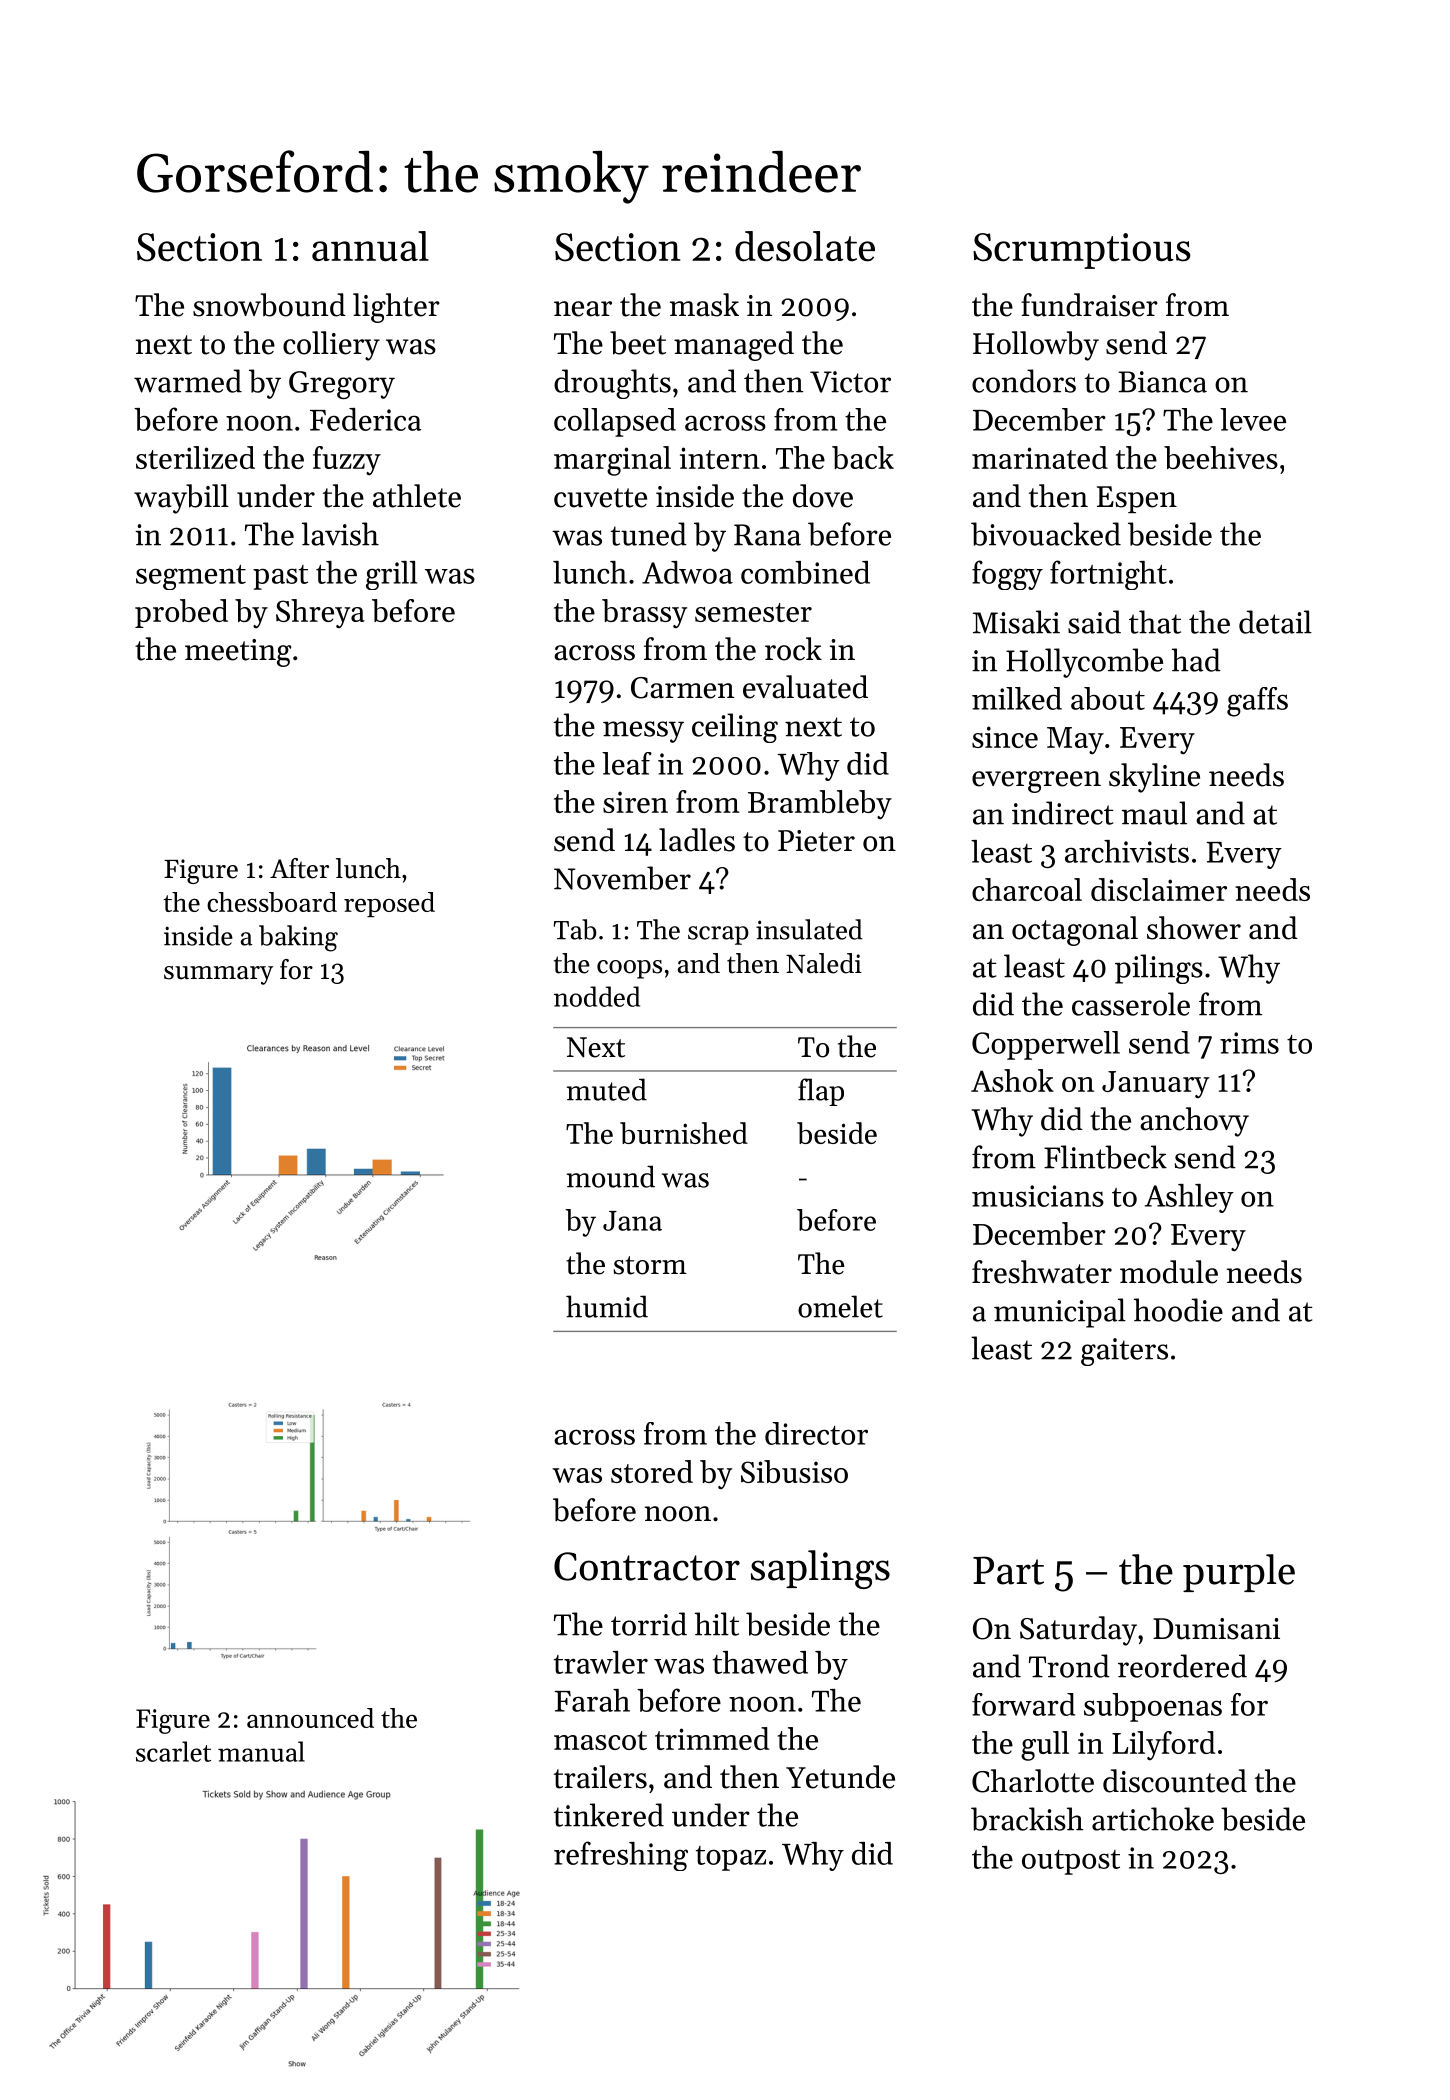 The height and width of the document is (2100, 1450). Describe the element at coordinates (850, 382) in the document. I see `Victor` at that location.
